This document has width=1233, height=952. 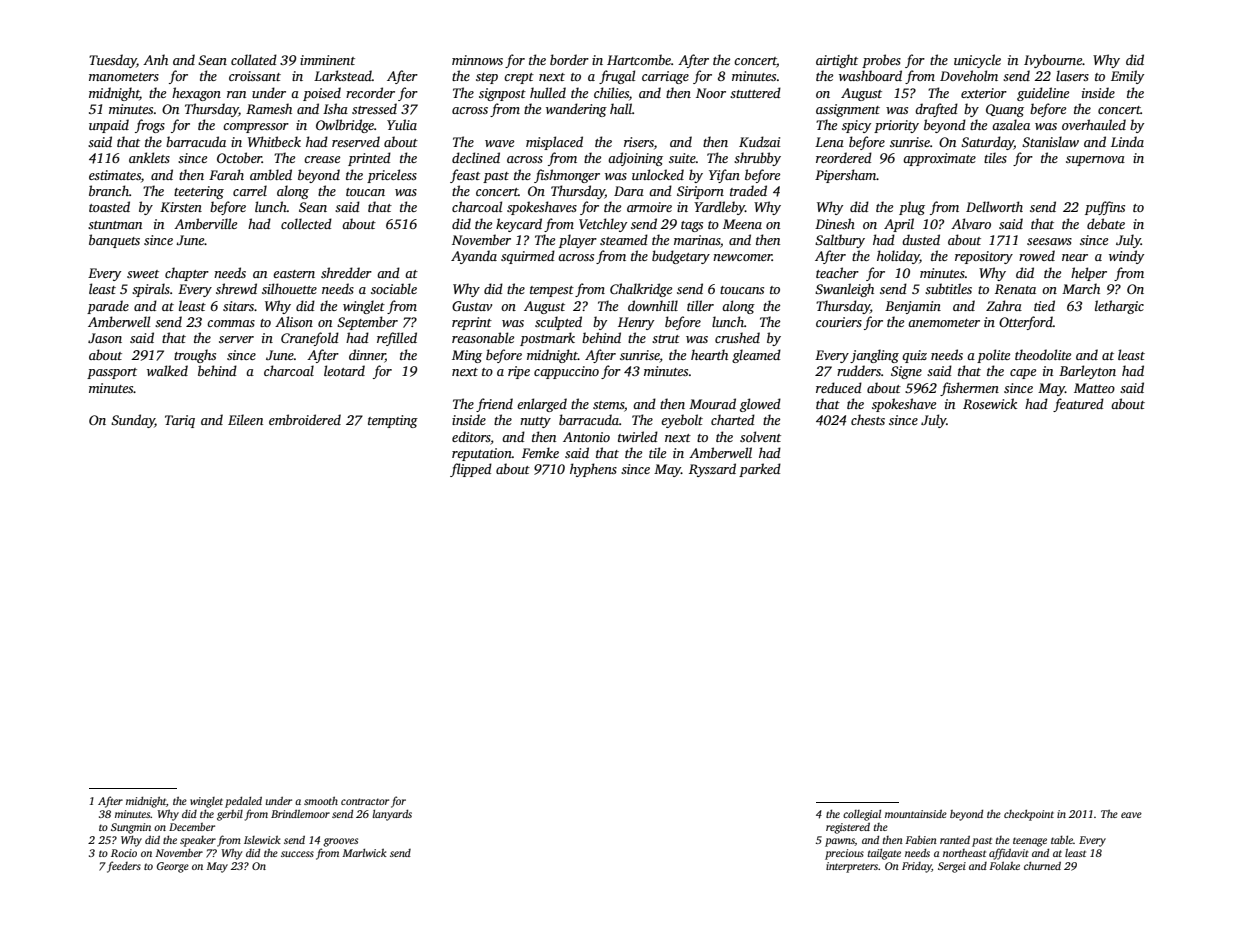 I want to click on sculpted, so click(x=558, y=323).
